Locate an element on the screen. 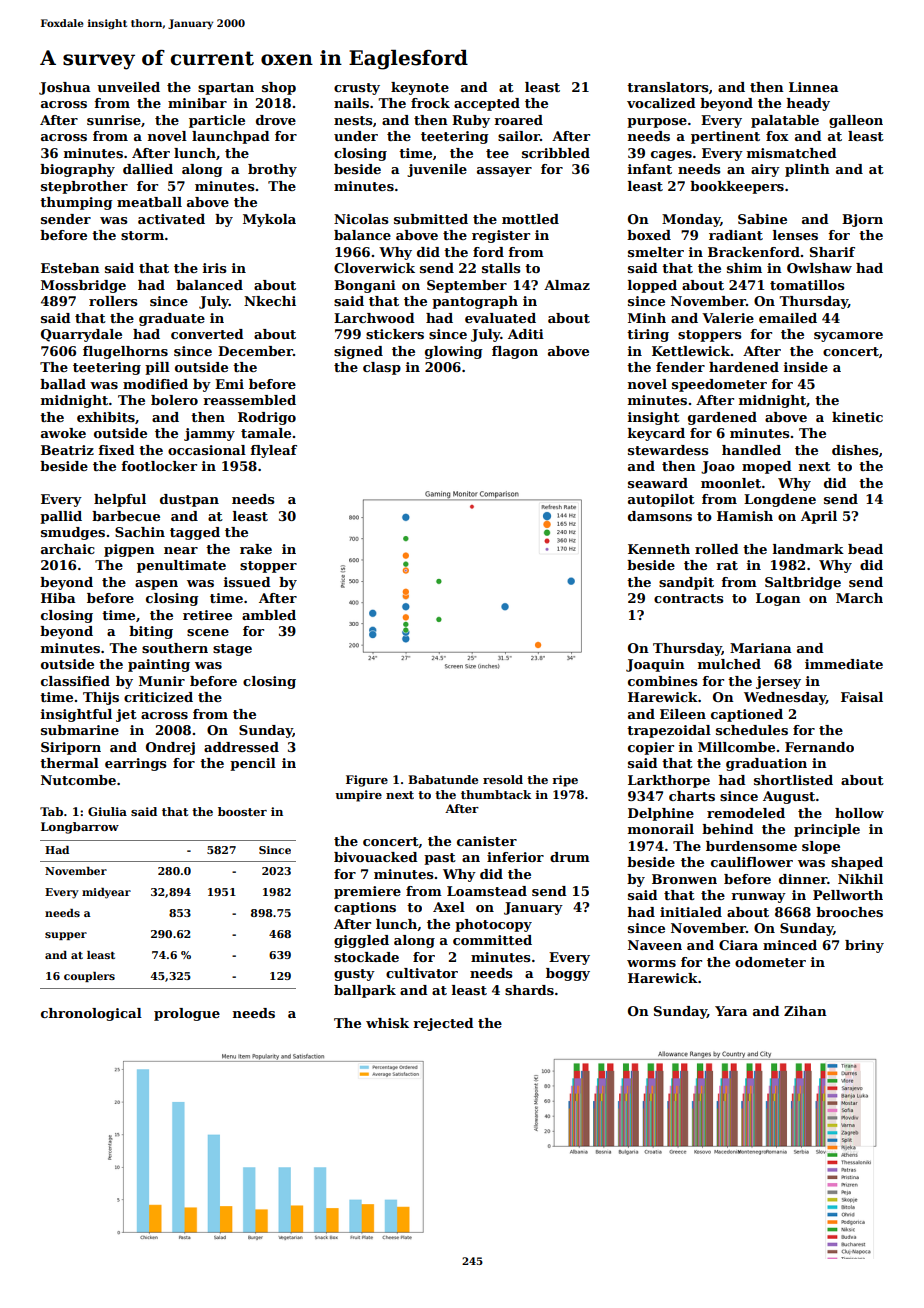 The height and width of the screenshot is (1308, 924). translators is located at coordinates (667, 87).
